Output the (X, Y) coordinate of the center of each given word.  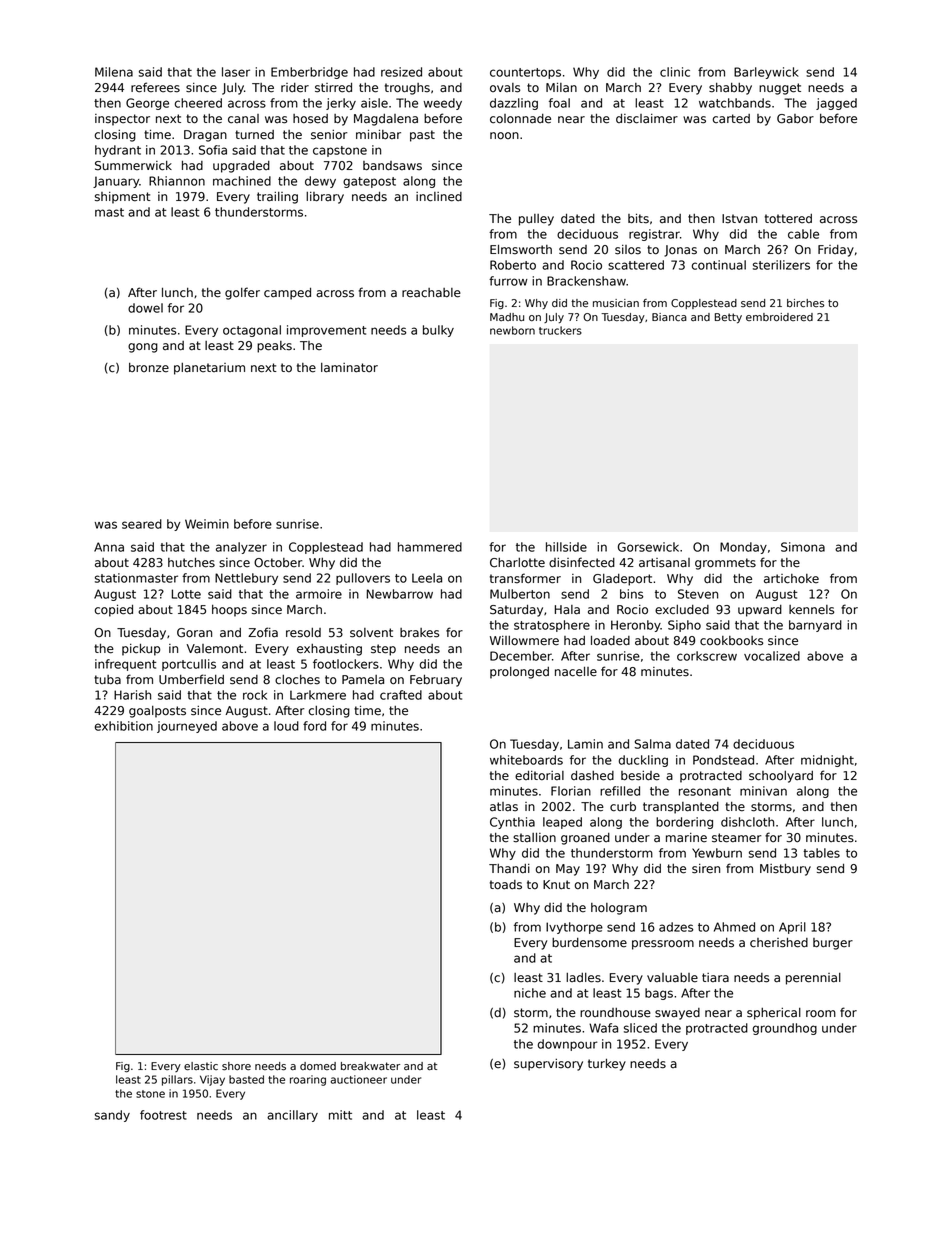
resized (401, 72)
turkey (607, 1065)
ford (314, 726)
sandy (112, 1116)
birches (805, 303)
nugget (780, 89)
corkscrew (707, 656)
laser (236, 72)
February (436, 681)
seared (142, 524)
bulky (438, 331)
